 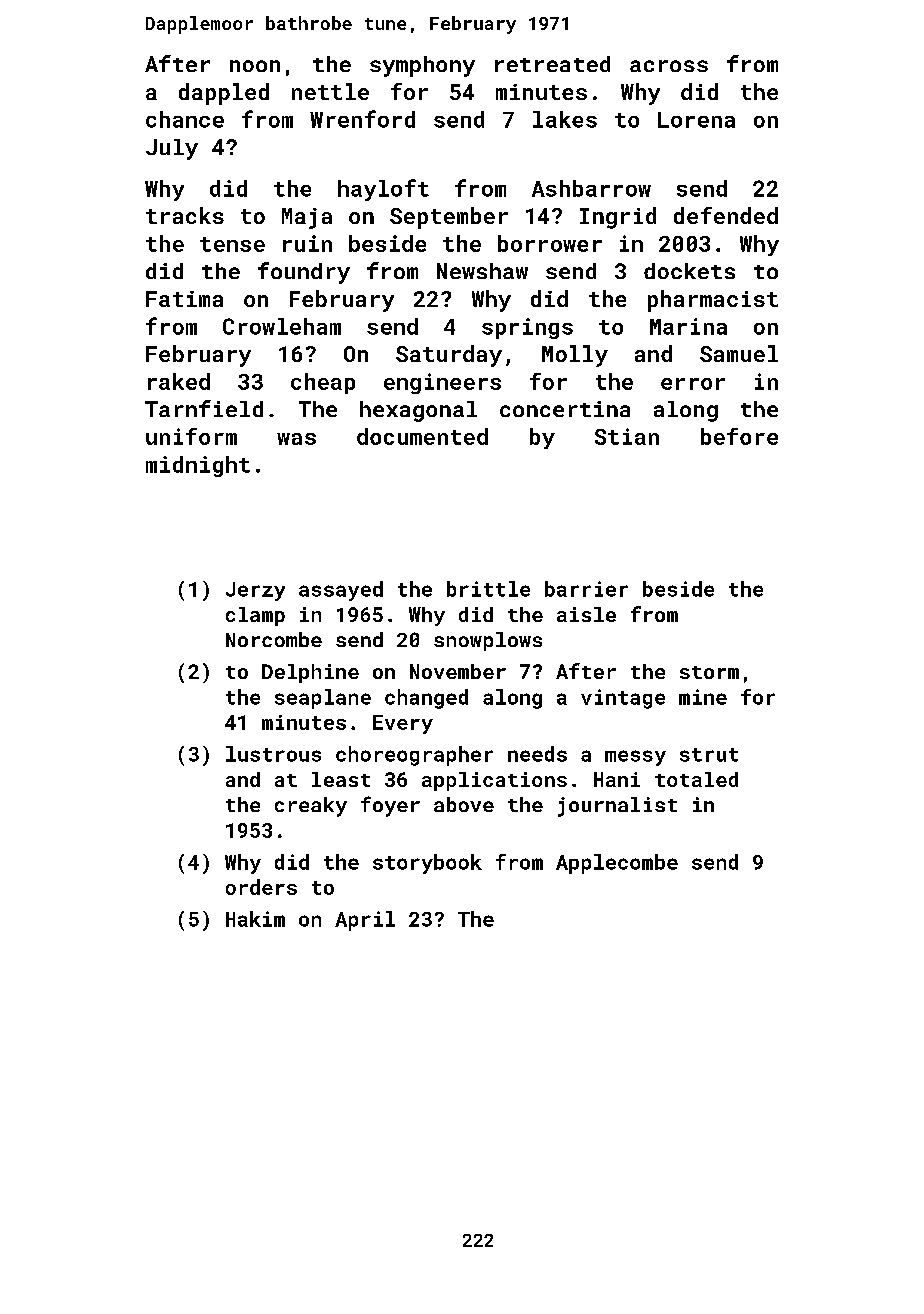 I want to click on noon, so click(x=255, y=66).
